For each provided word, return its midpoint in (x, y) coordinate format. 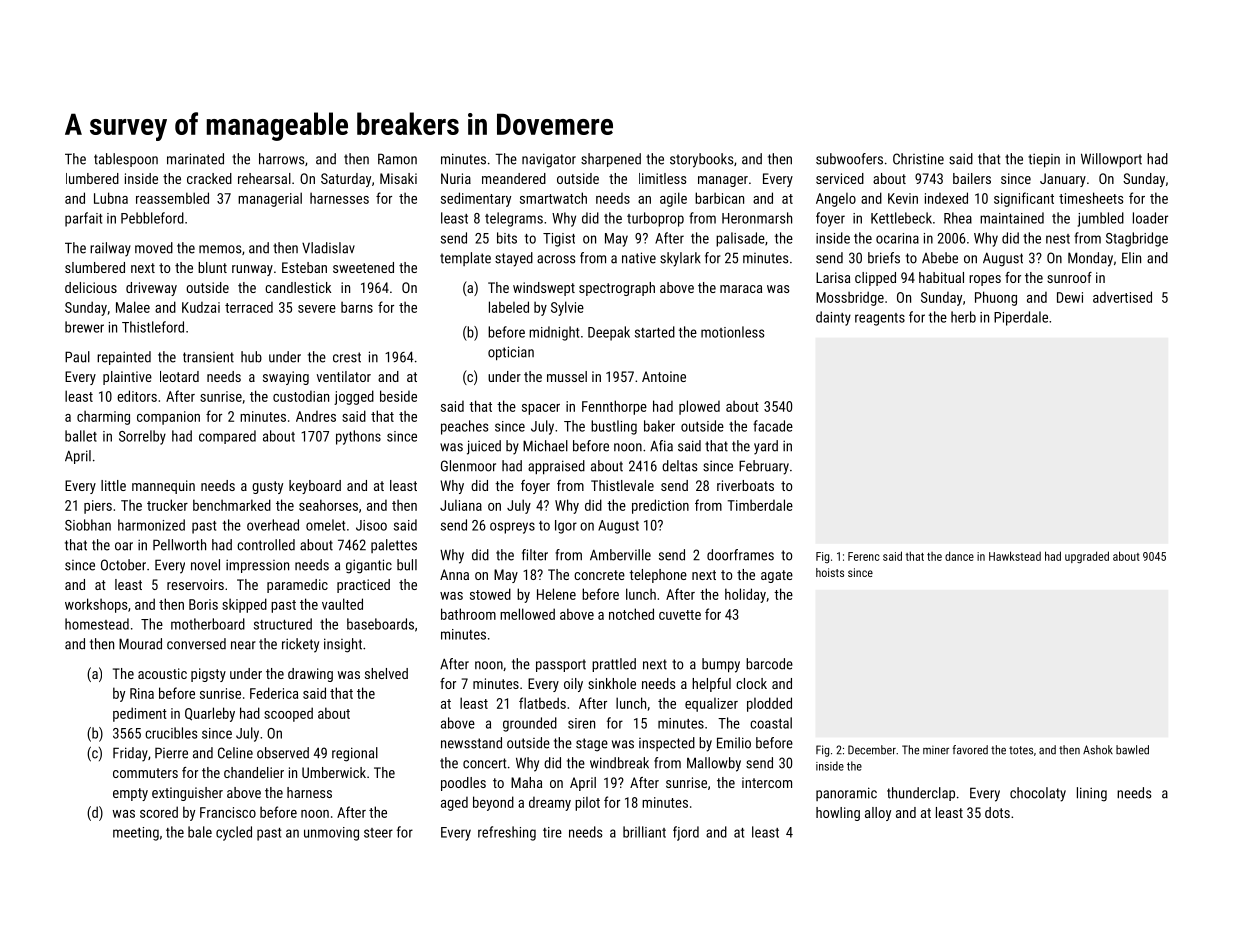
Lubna (111, 198)
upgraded (1087, 557)
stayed (514, 259)
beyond (493, 803)
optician (511, 353)
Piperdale (1021, 318)
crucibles (171, 733)
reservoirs (195, 584)
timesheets (1091, 198)
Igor (566, 527)
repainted (124, 358)
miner (936, 750)
